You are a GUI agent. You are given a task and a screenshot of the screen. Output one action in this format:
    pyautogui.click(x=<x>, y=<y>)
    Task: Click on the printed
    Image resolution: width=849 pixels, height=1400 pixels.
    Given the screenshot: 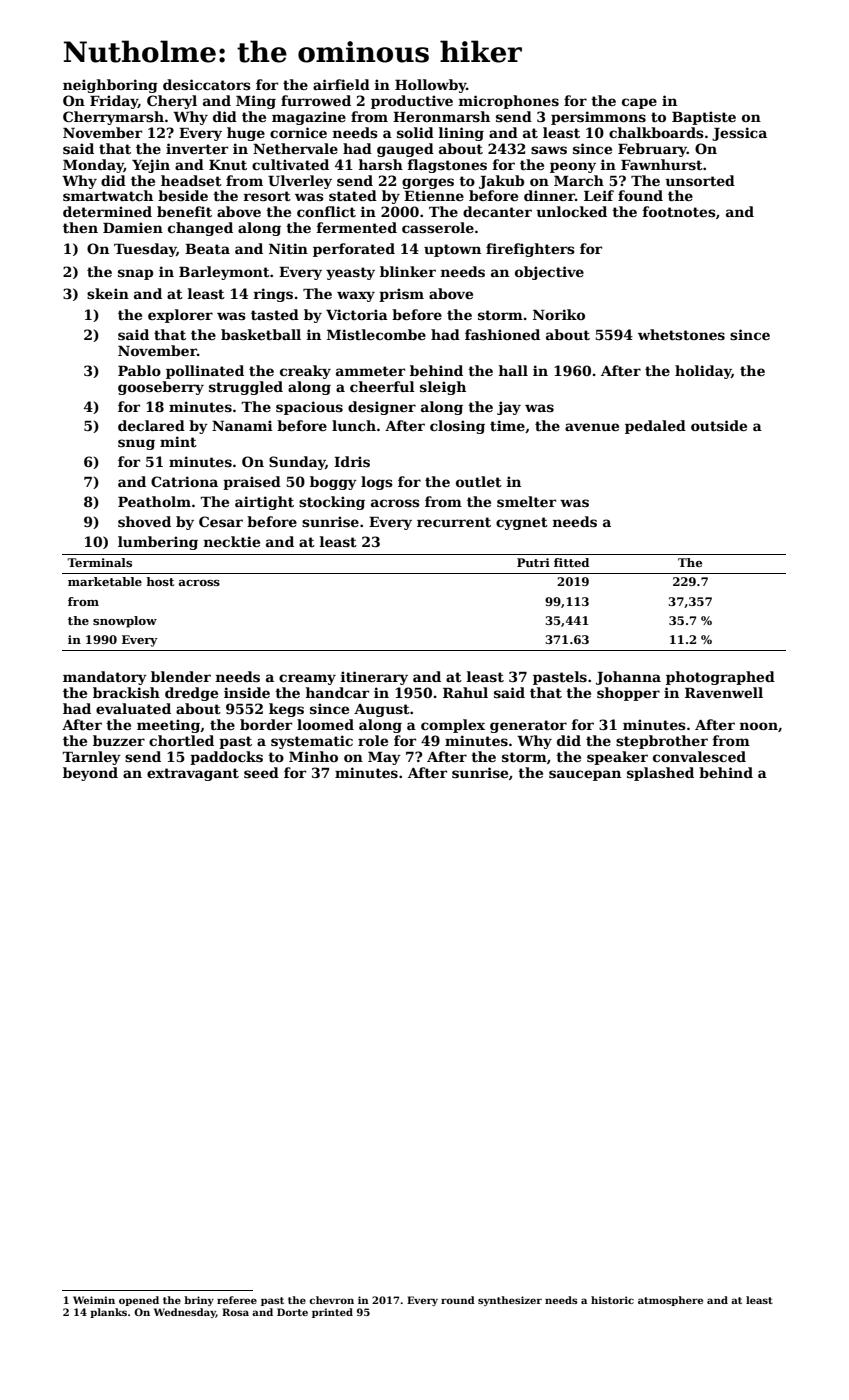 What is the action you would take?
    pyautogui.click(x=332, y=1313)
